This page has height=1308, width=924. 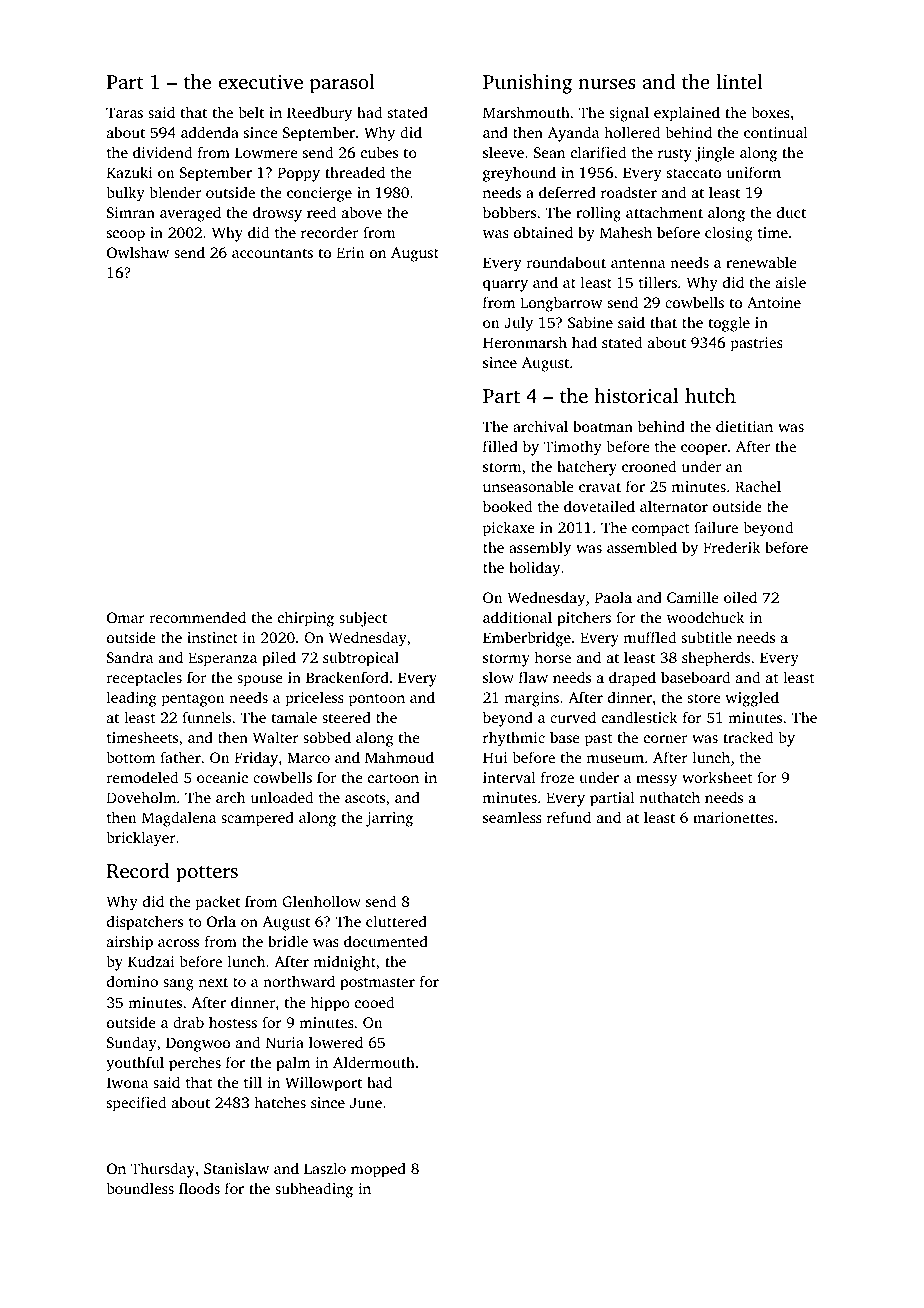 What do you see at coordinates (650, 637) in the page?
I see `muffled` at bounding box center [650, 637].
